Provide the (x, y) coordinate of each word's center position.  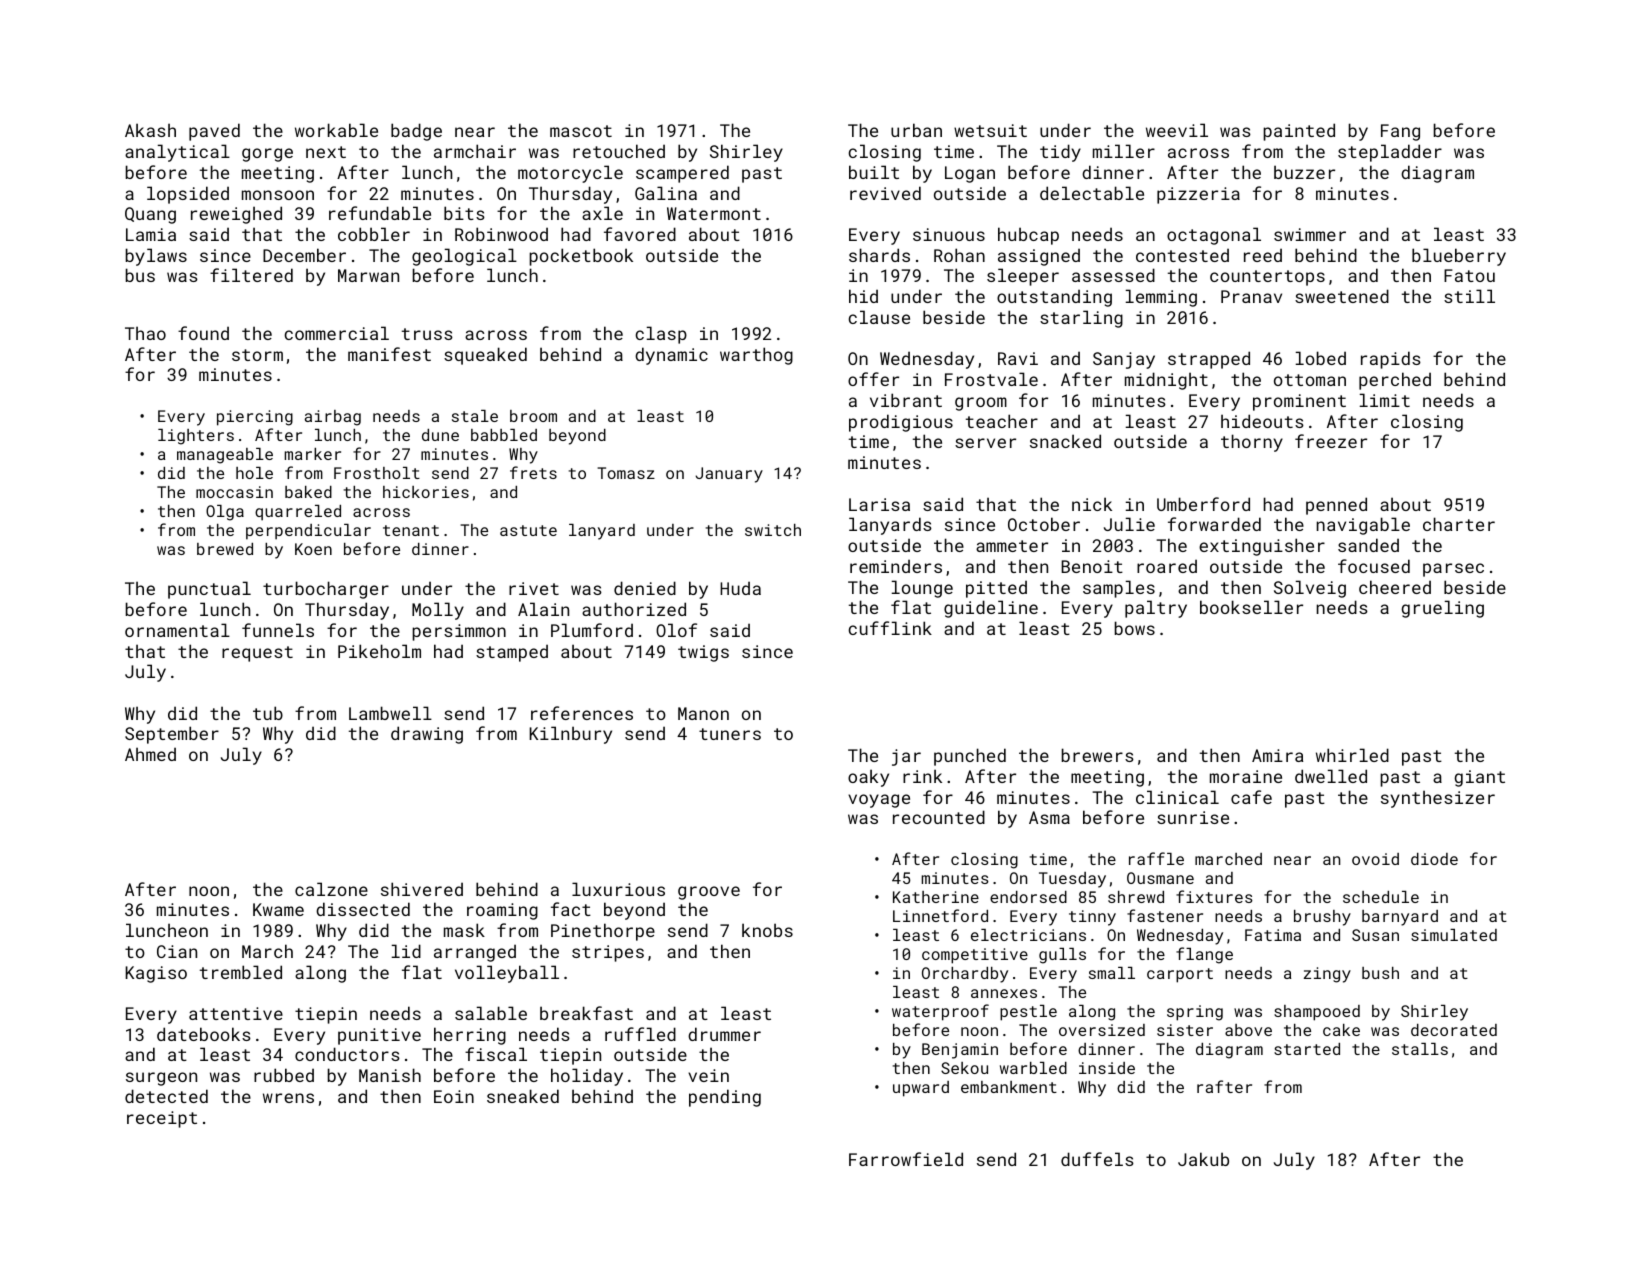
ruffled (640, 1034)
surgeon (161, 1079)
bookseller (1251, 607)
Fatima (1273, 935)
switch (773, 530)
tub (268, 713)
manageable (225, 456)
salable (491, 1013)
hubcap (1028, 236)
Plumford (592, 630)
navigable (1363, 526)
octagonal (1214, 236)
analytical (177, 153)
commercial (336, 333)
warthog (756, 356)
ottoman (1310, 380)
